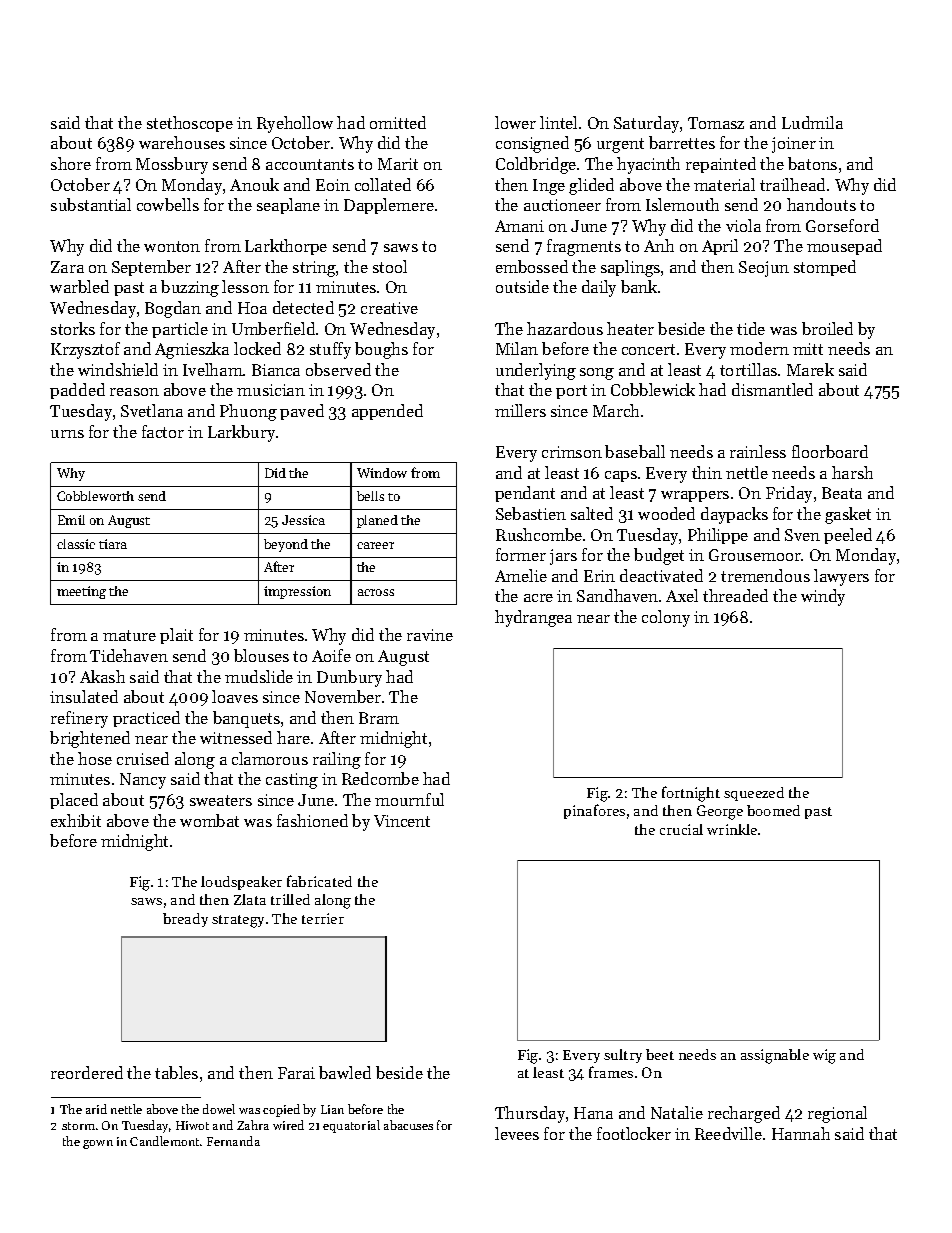 This screenshot has width=952, height=1233. I want to click on boomed, so click(773, 810).
